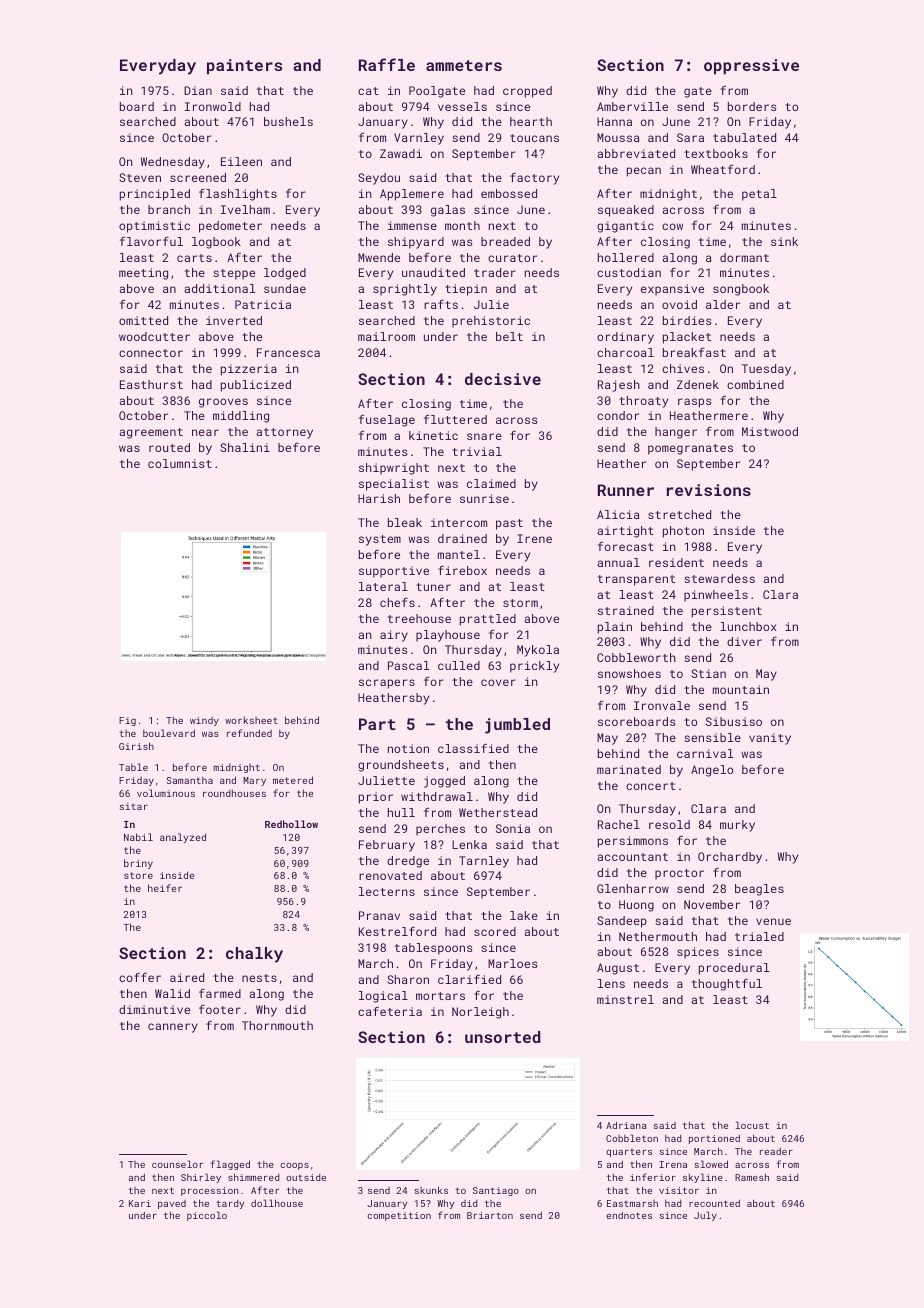 The height and width of the screenshot is (1308, 924). I want to click on piccolo, so click(207, 1216).
